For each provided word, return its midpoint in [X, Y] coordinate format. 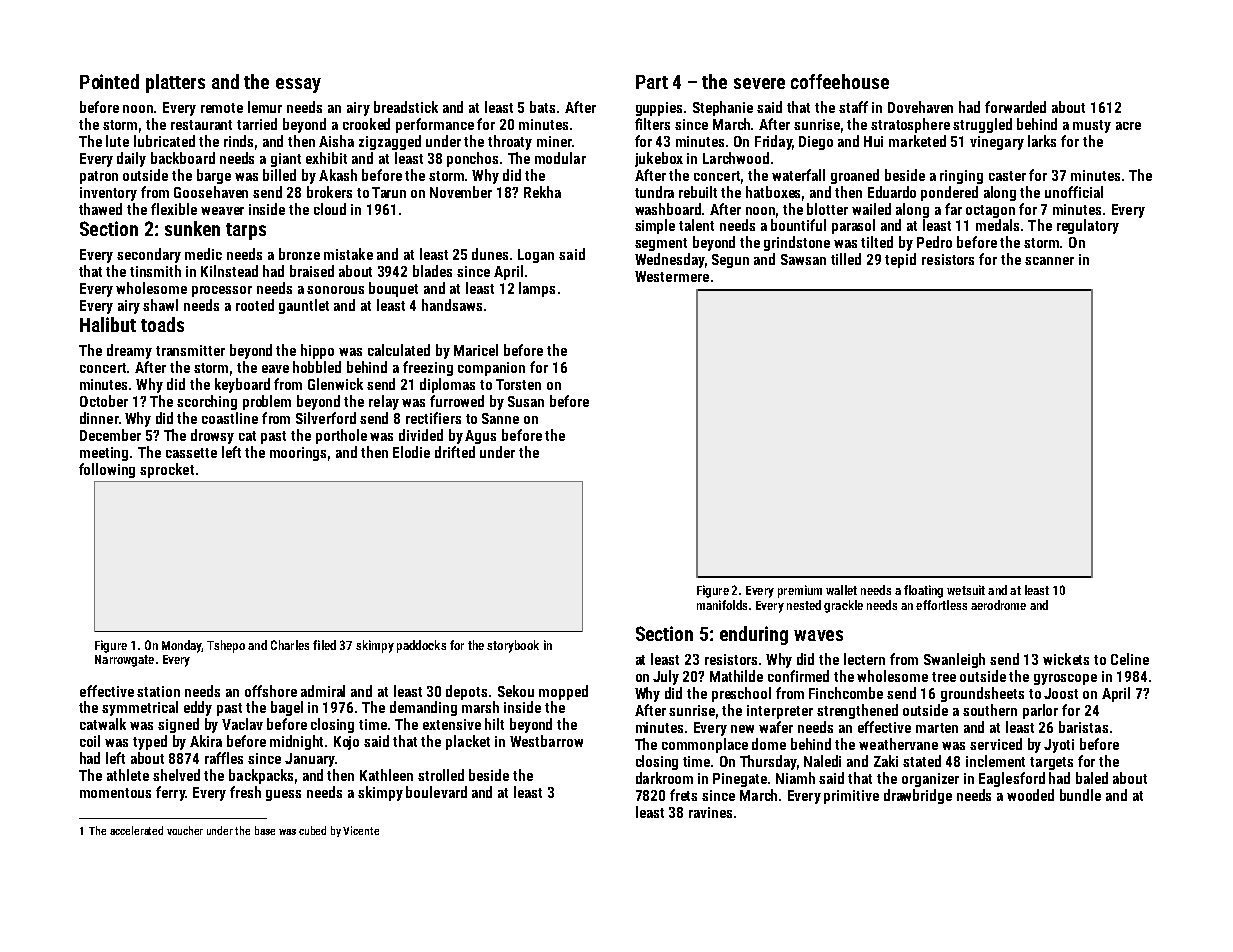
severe [759, 83]
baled [1092, 778]
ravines [710, 812]
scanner [1049, 261]
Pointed [109, 81]
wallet [841, 590]
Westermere [672, 276]
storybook [513, 646]
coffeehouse [840, 81]
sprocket [167, 470]
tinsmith [155, 271]
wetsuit [966, 590]
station [158, 691]
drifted [455, 452]
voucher [185, 830]
